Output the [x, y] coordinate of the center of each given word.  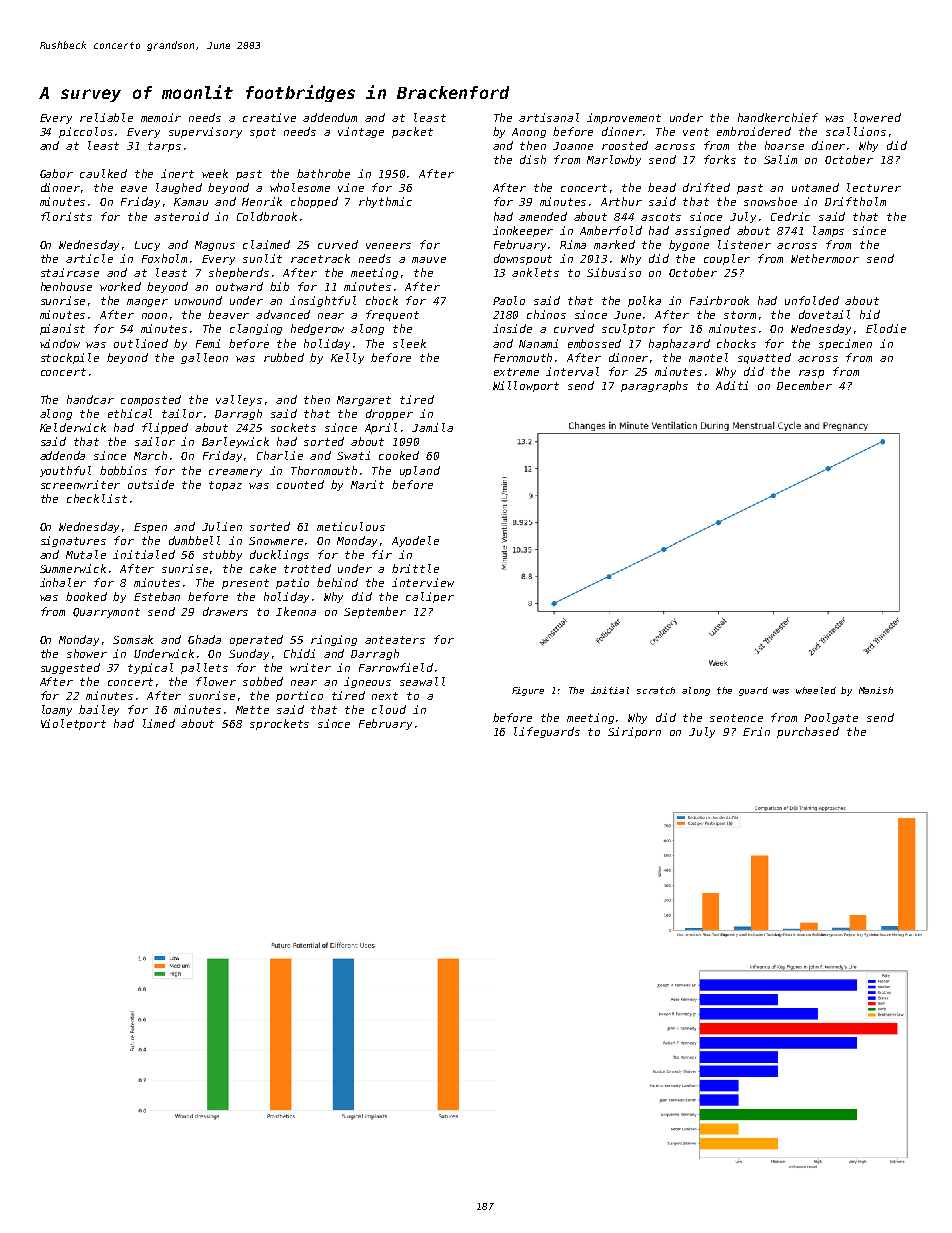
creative [269, 117]
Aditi [732, 385]
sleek [409, 343]
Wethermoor [825, 258]
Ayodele [415, 541]
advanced [283, 314]
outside [151, 484]
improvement [624, 118]
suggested [70, 668]
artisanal [549, 117]
